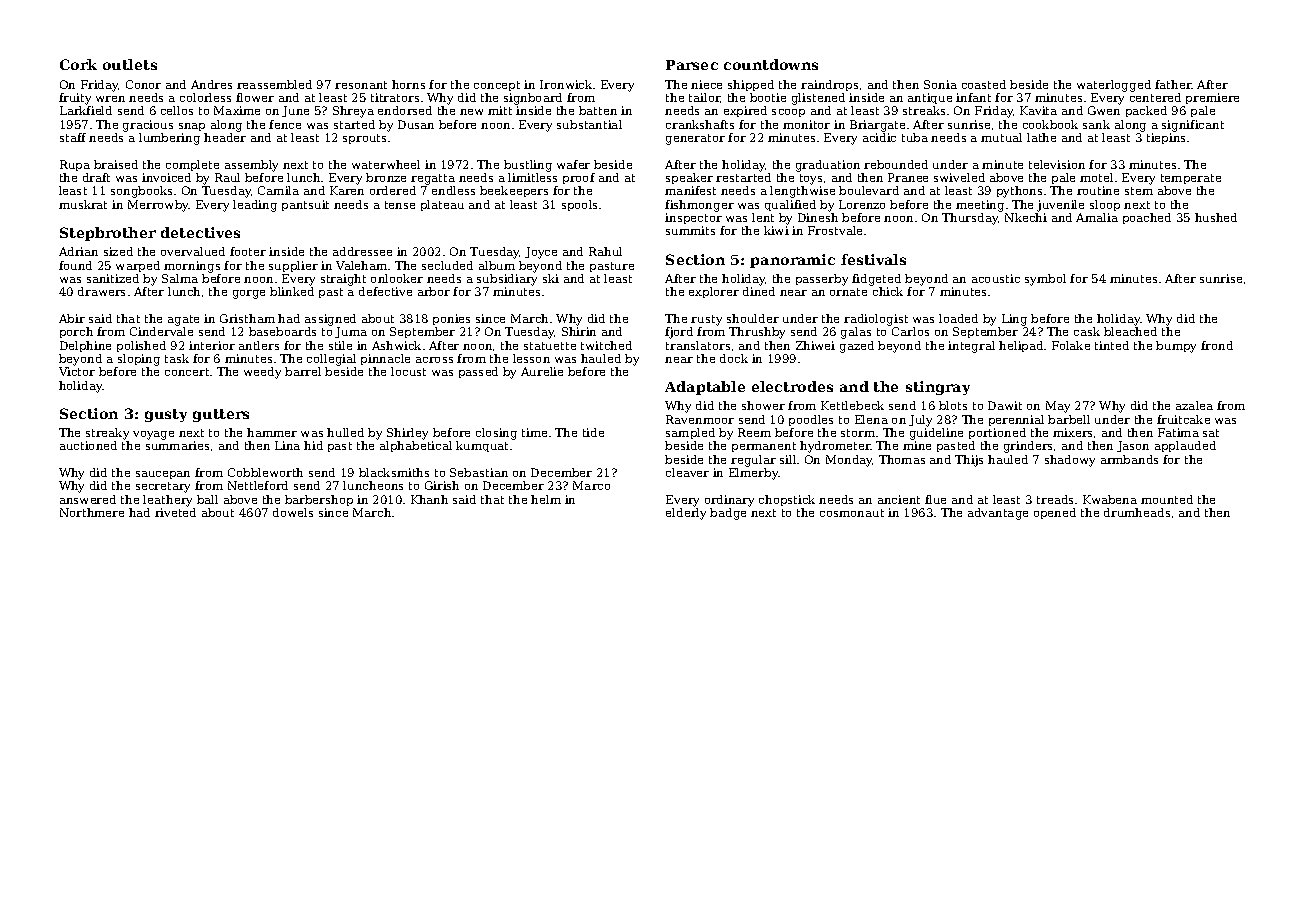  I want to click on hushed, so click(1216, 217).
